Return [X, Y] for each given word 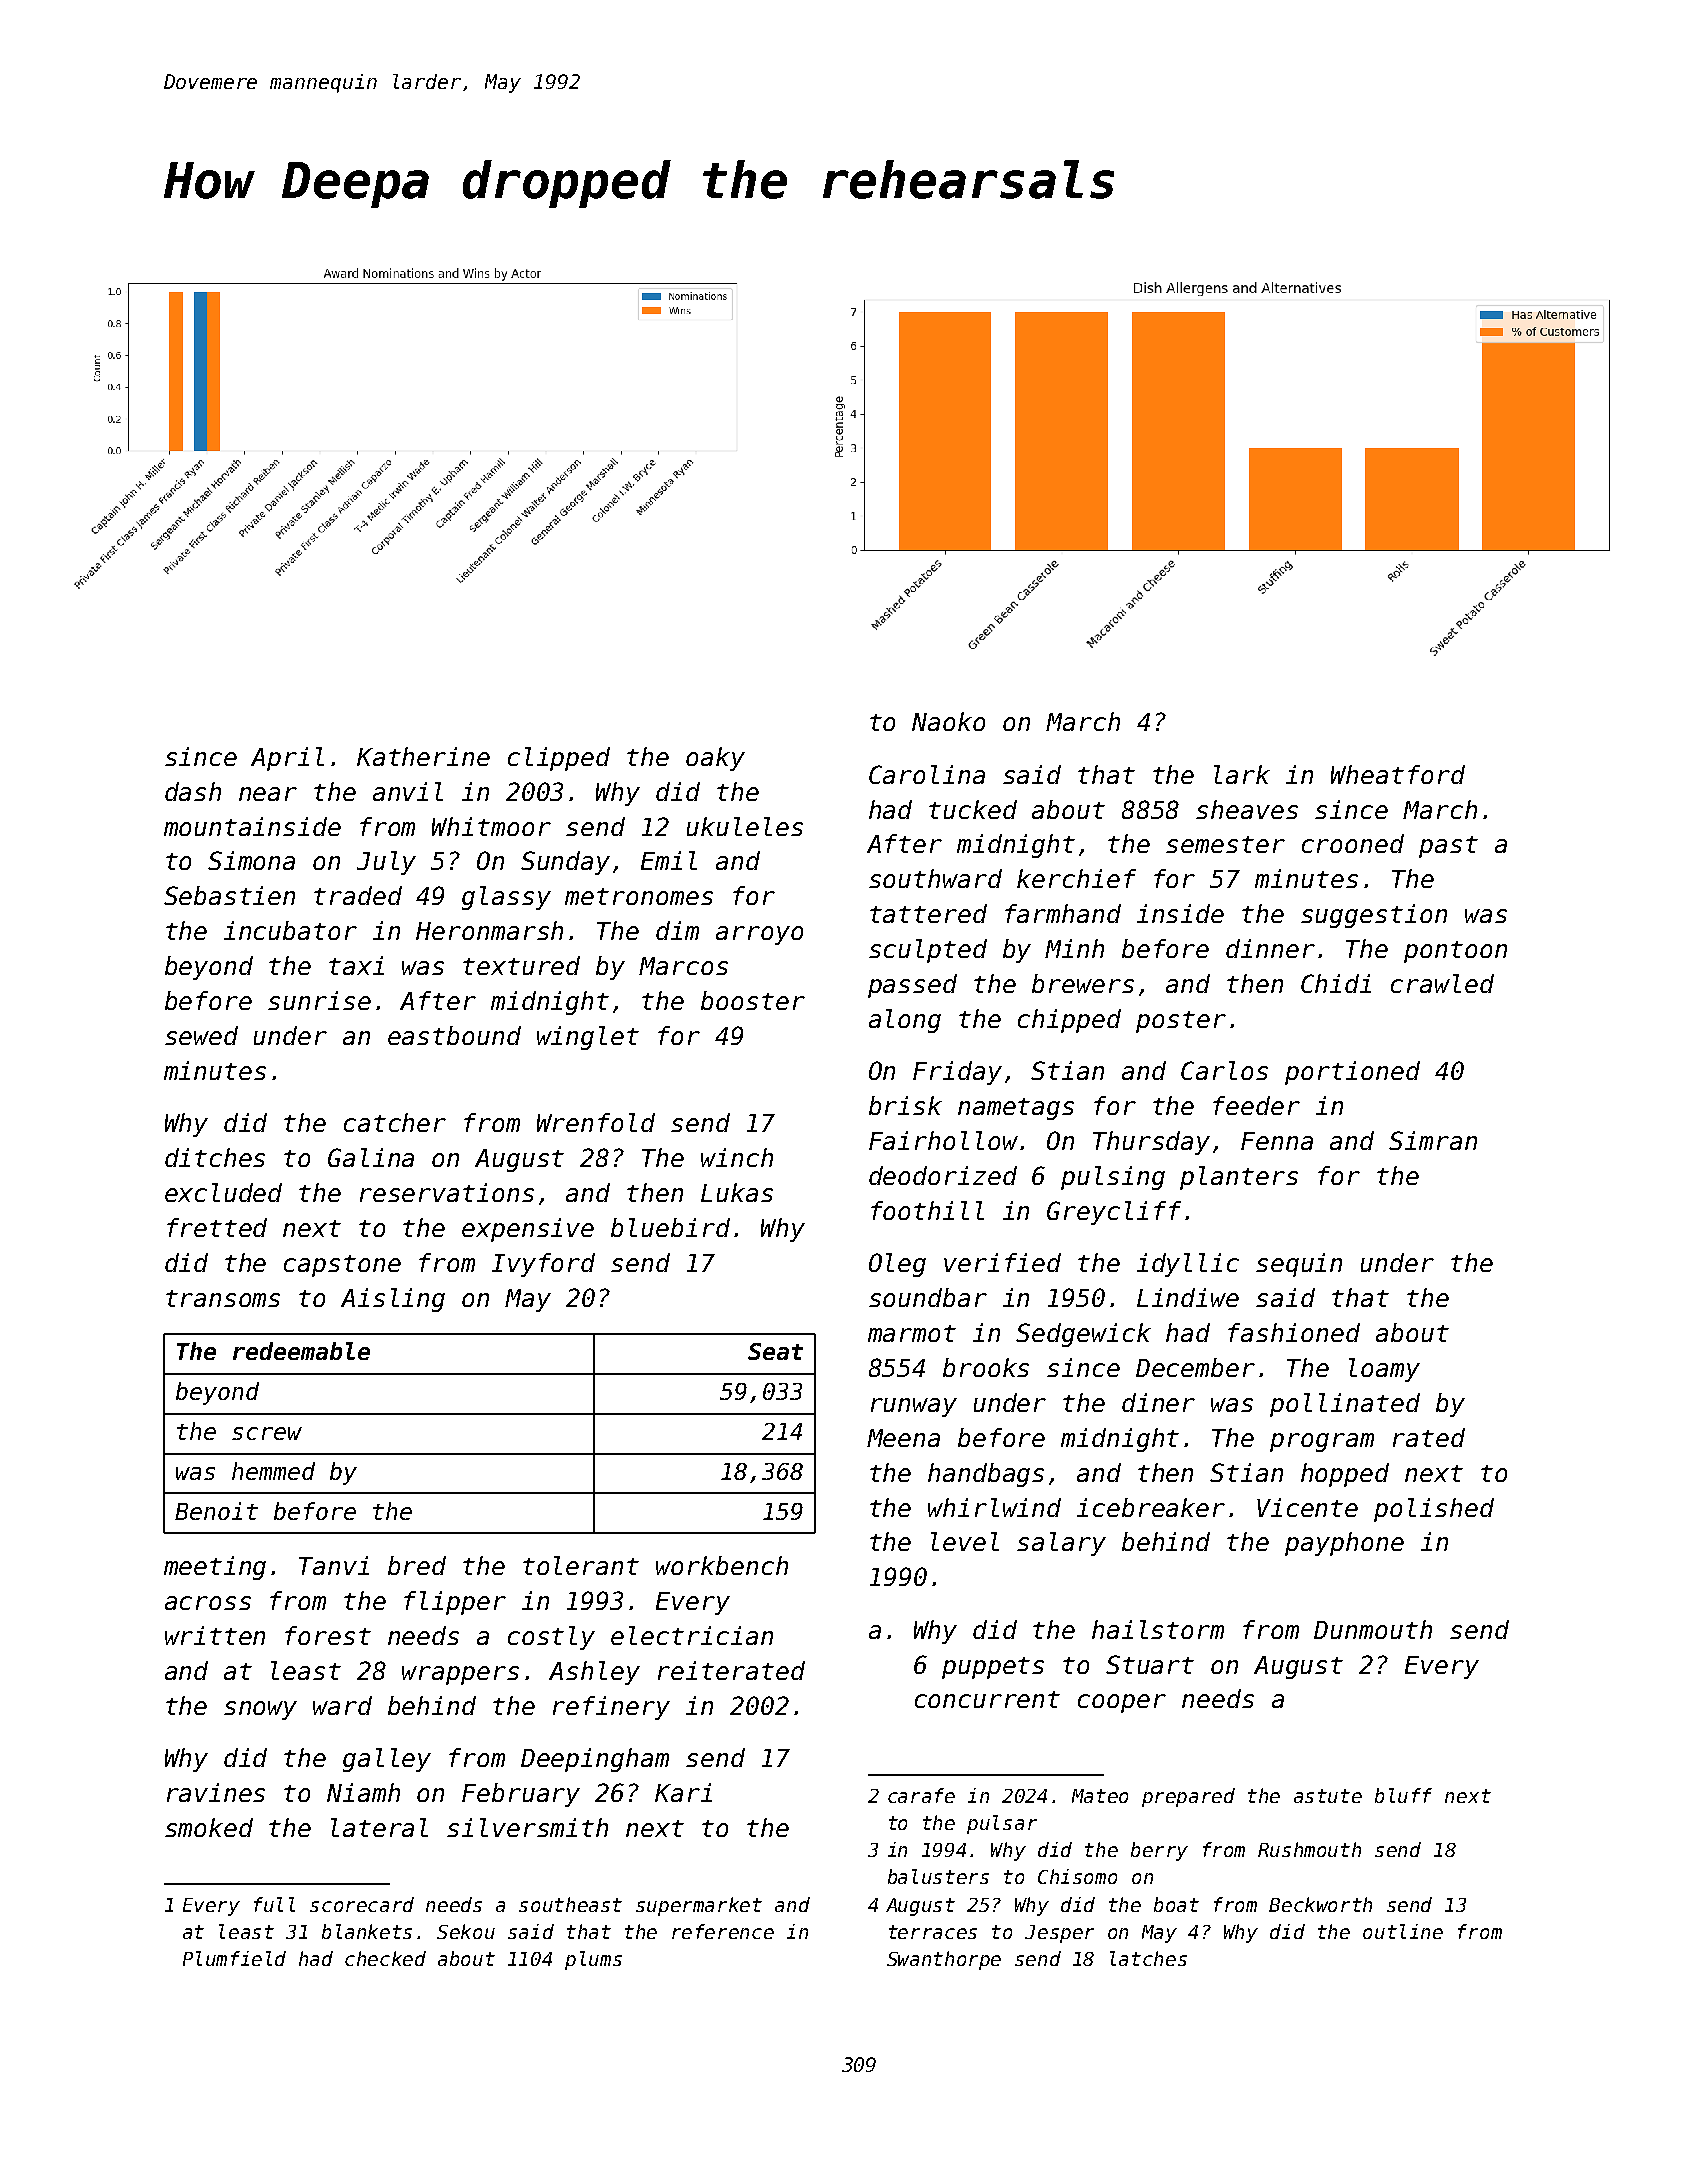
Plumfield [234, 1958]
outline [1403, 1931]
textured [521, 965]
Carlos [1224, 1070]
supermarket [699, 1906]
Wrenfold [596, 1122]
